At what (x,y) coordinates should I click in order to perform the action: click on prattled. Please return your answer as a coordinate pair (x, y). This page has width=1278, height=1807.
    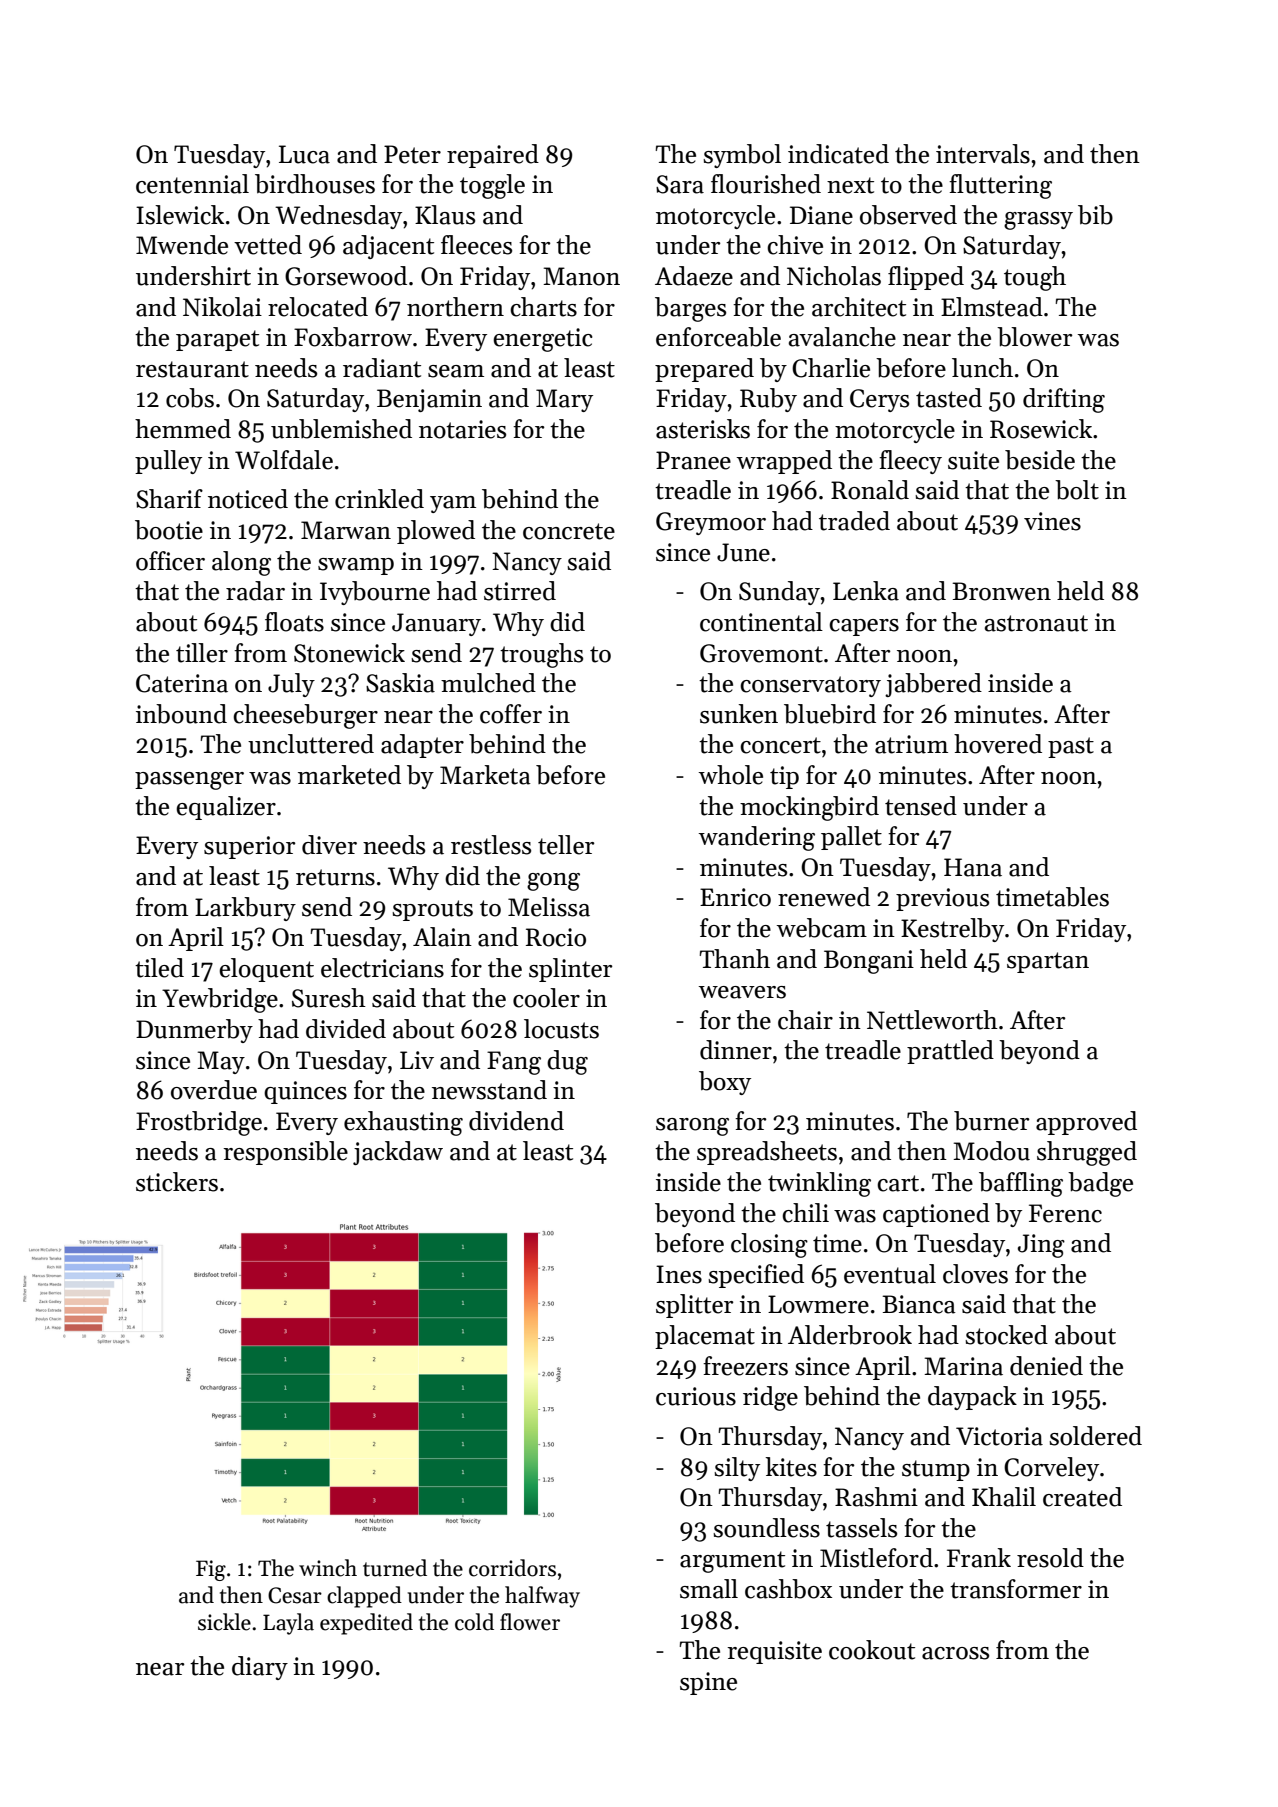
    Looking at the image, I should click on (950, 1052).
